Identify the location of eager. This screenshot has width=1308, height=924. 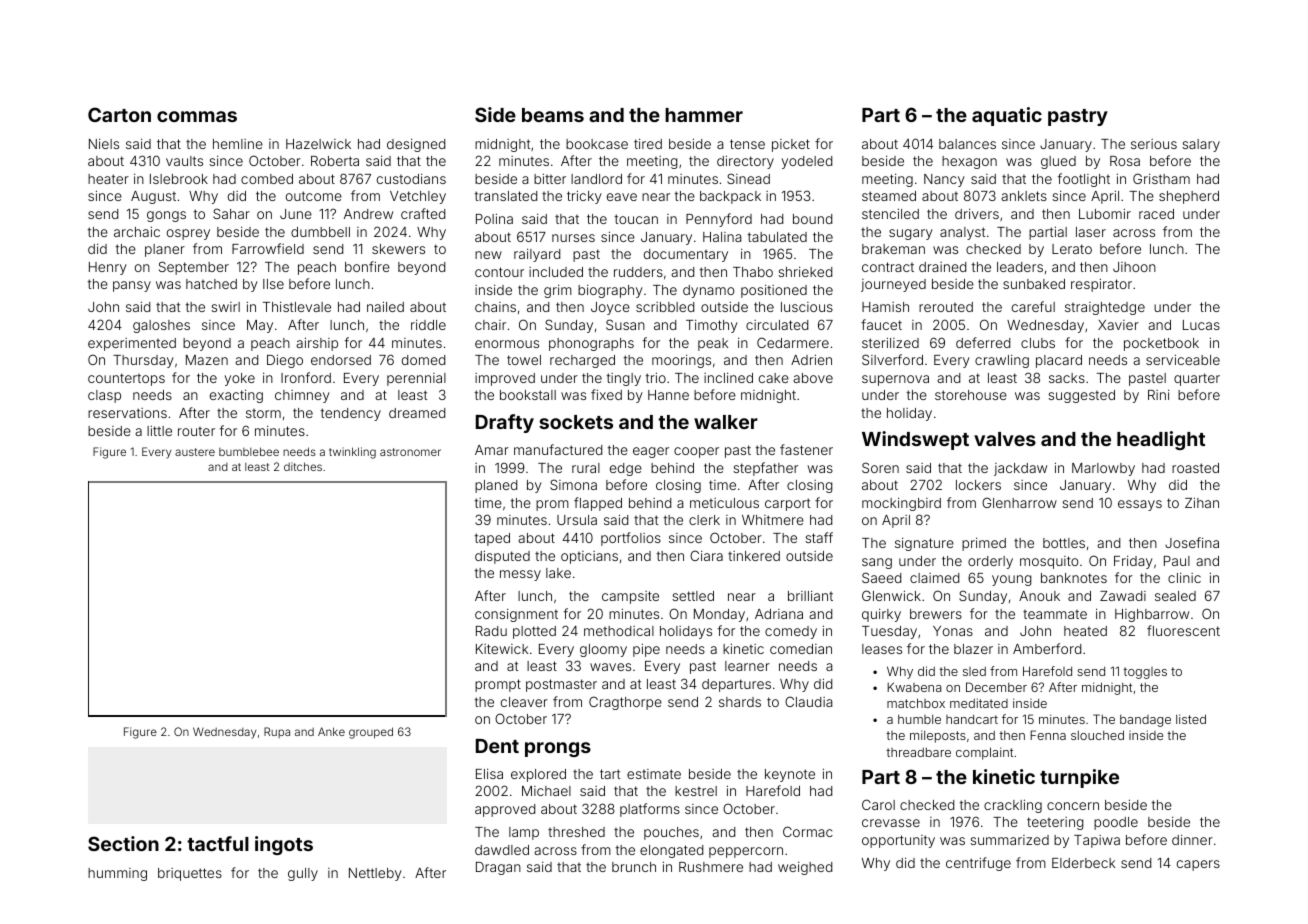
(651, 452).
